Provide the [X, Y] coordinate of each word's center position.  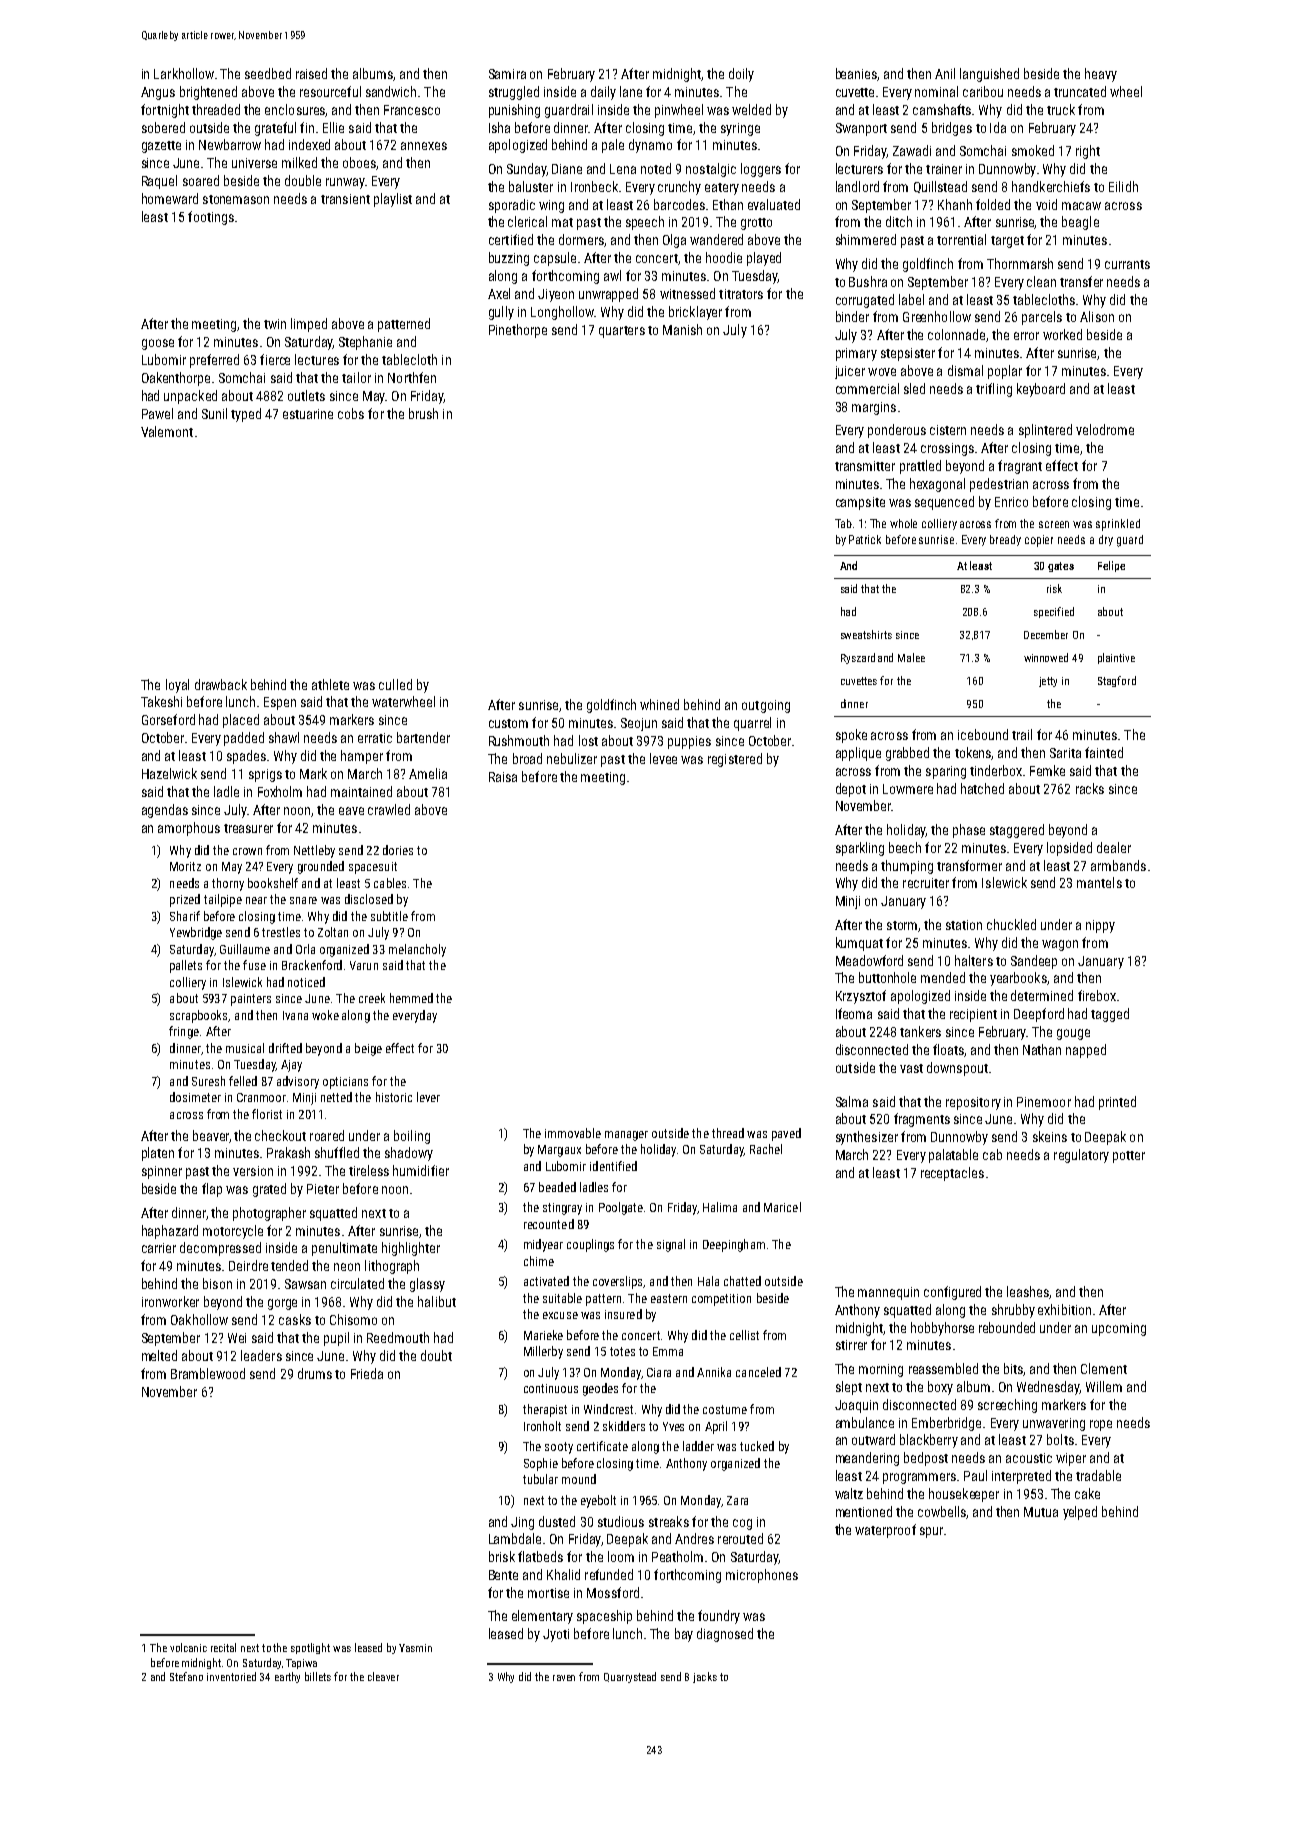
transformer [969, 865]
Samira [507, 74]
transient [345, 199]
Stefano [186, 1676]
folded [993, 204]
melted [159, 1355]
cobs [351, 413]
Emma [668, 1351]
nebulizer [572, 758]
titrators [741, 294]
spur [931, 1532]
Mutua [1041, 1512]
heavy [1101, 75]
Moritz [185, 866]
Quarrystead [630, 1677]
